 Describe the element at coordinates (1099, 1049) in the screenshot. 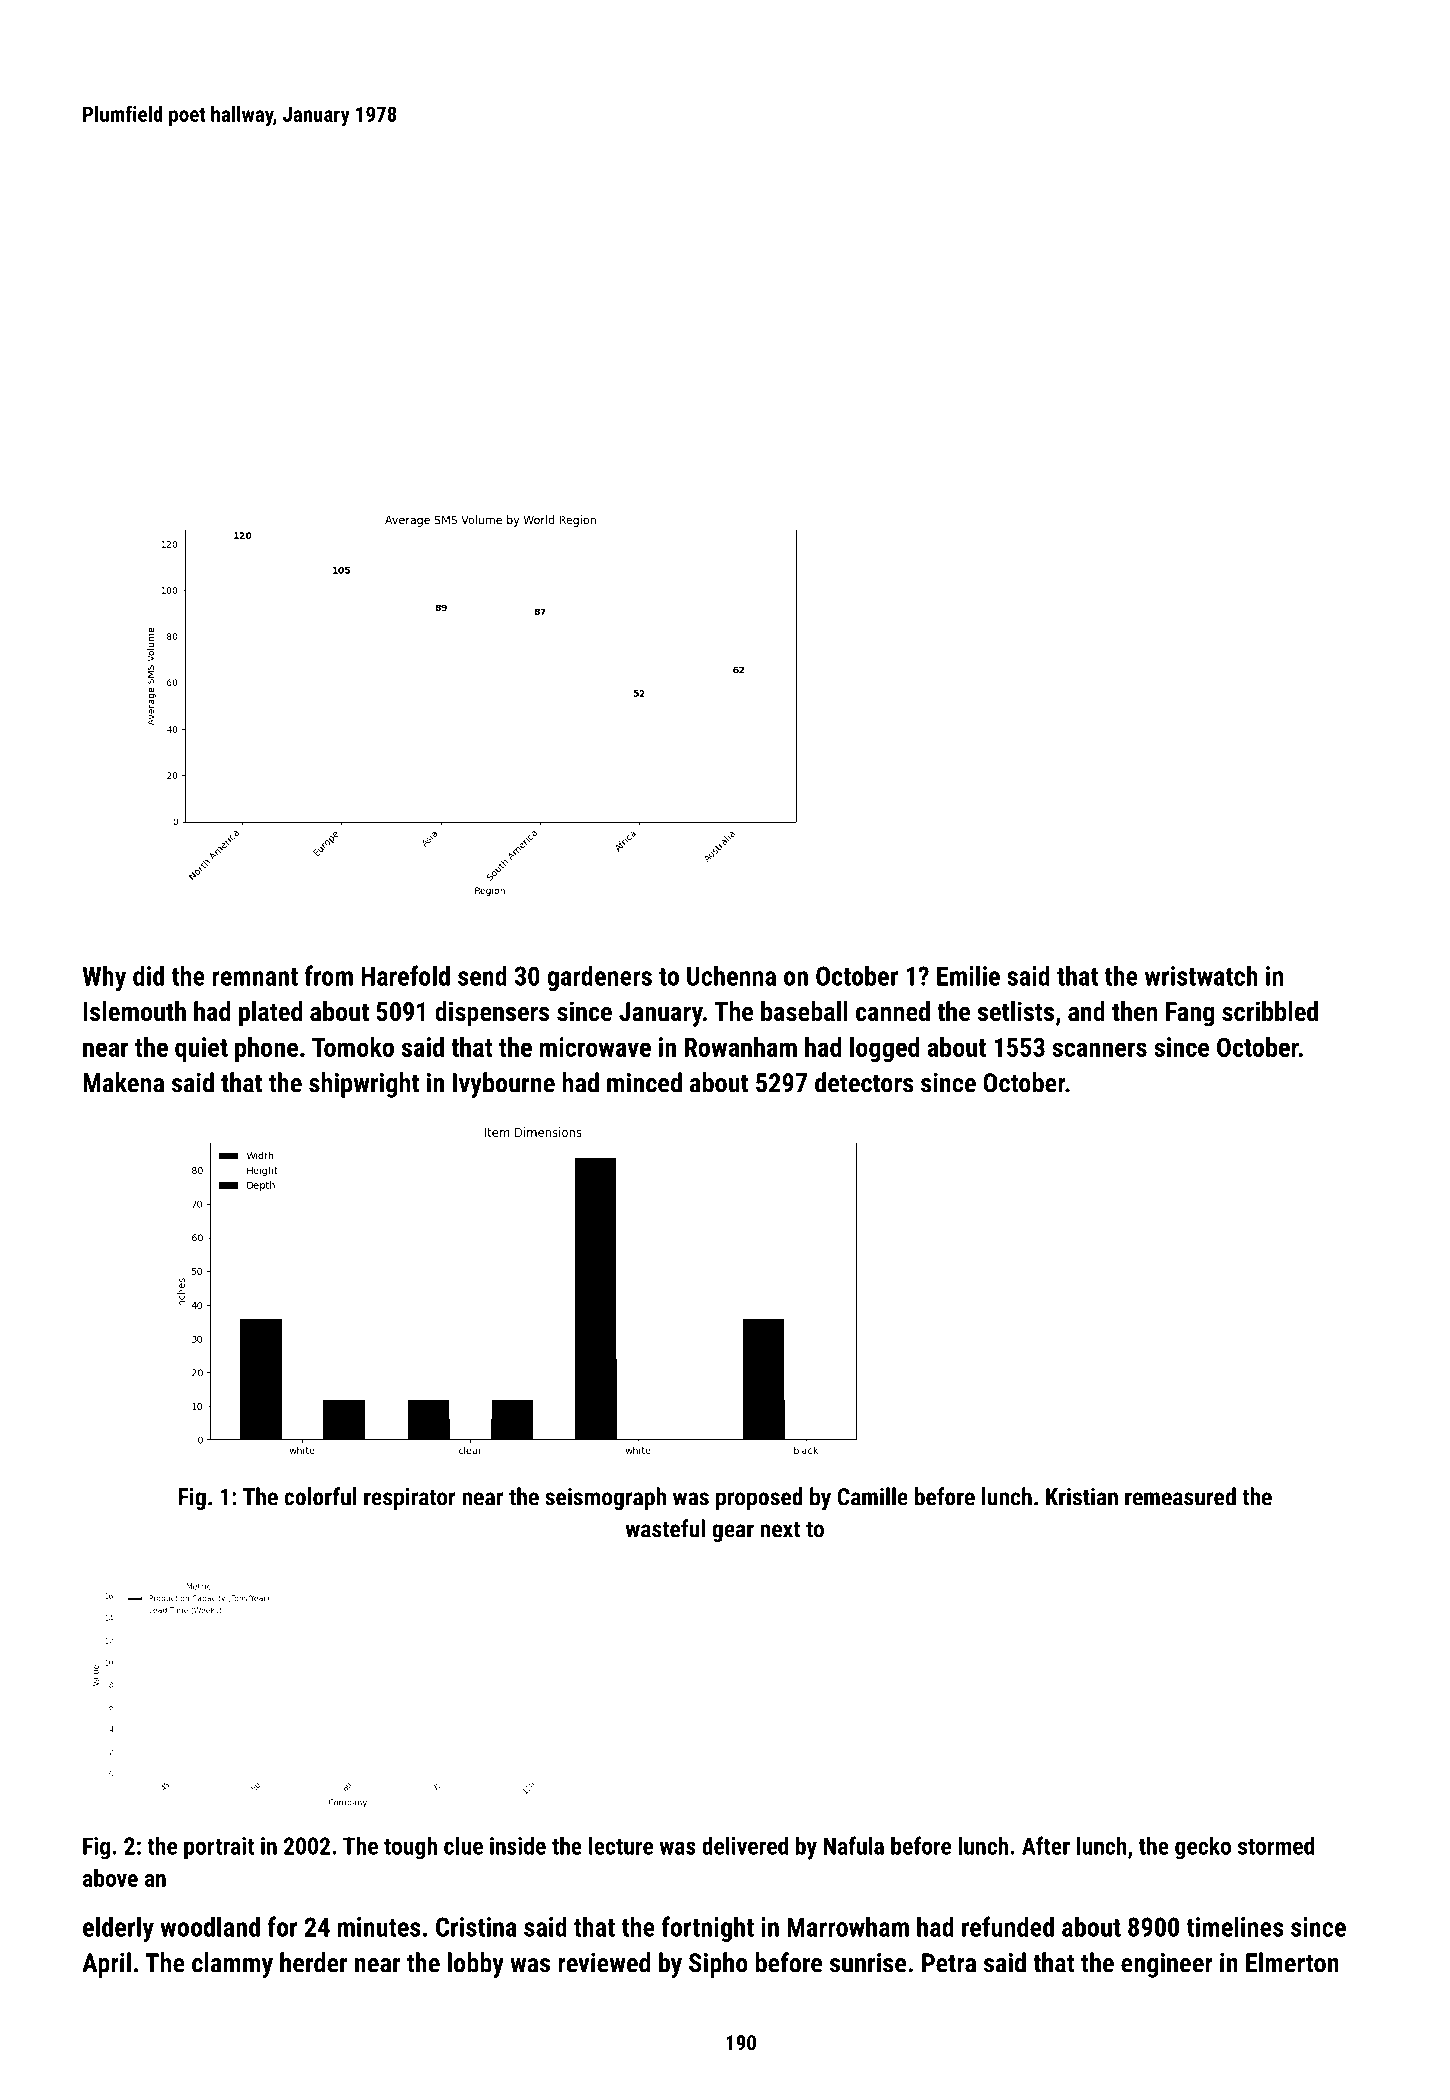

I see `scanners` at that location.
